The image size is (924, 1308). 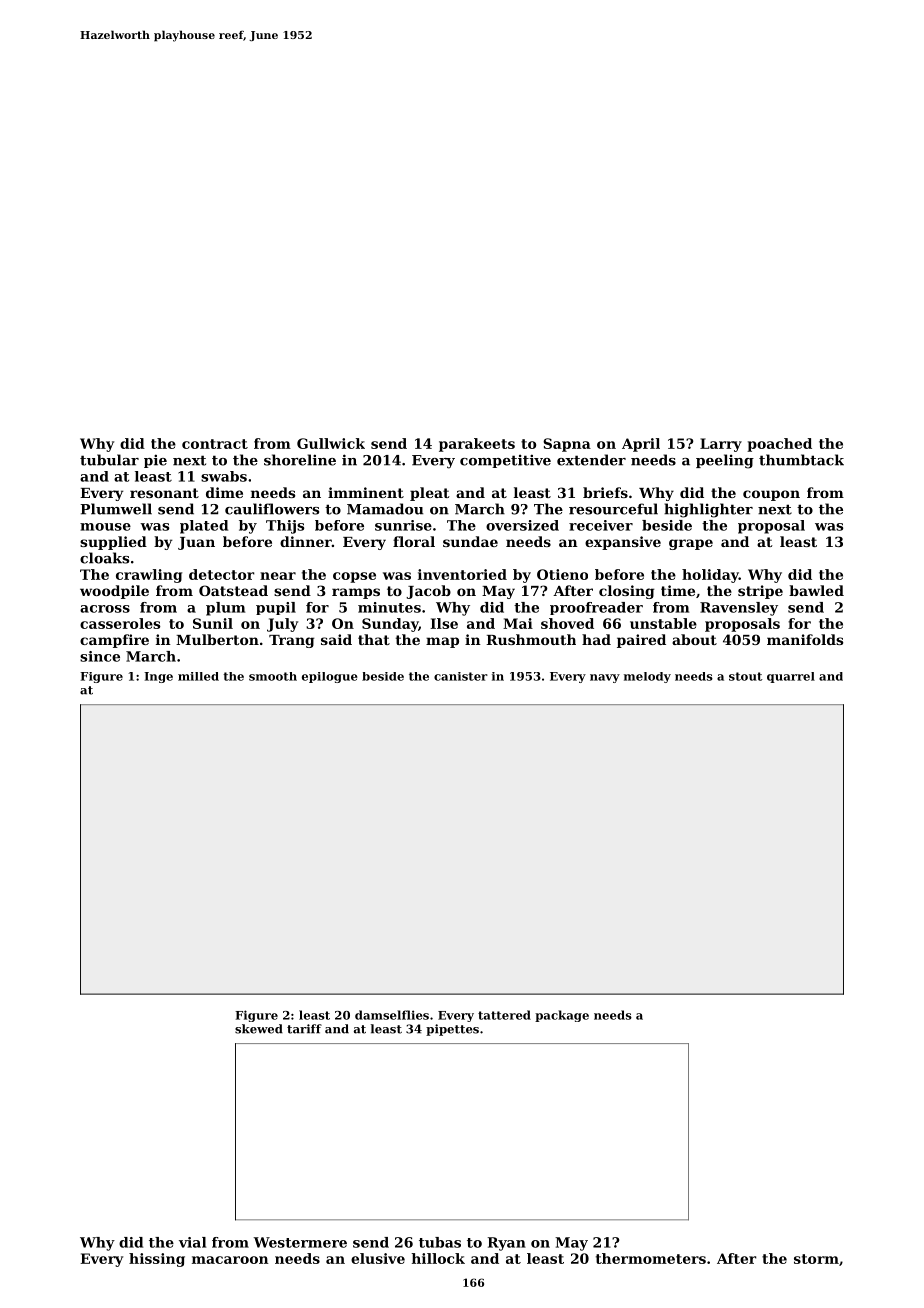 I want to click on package, so click(x=562, y=1016).
